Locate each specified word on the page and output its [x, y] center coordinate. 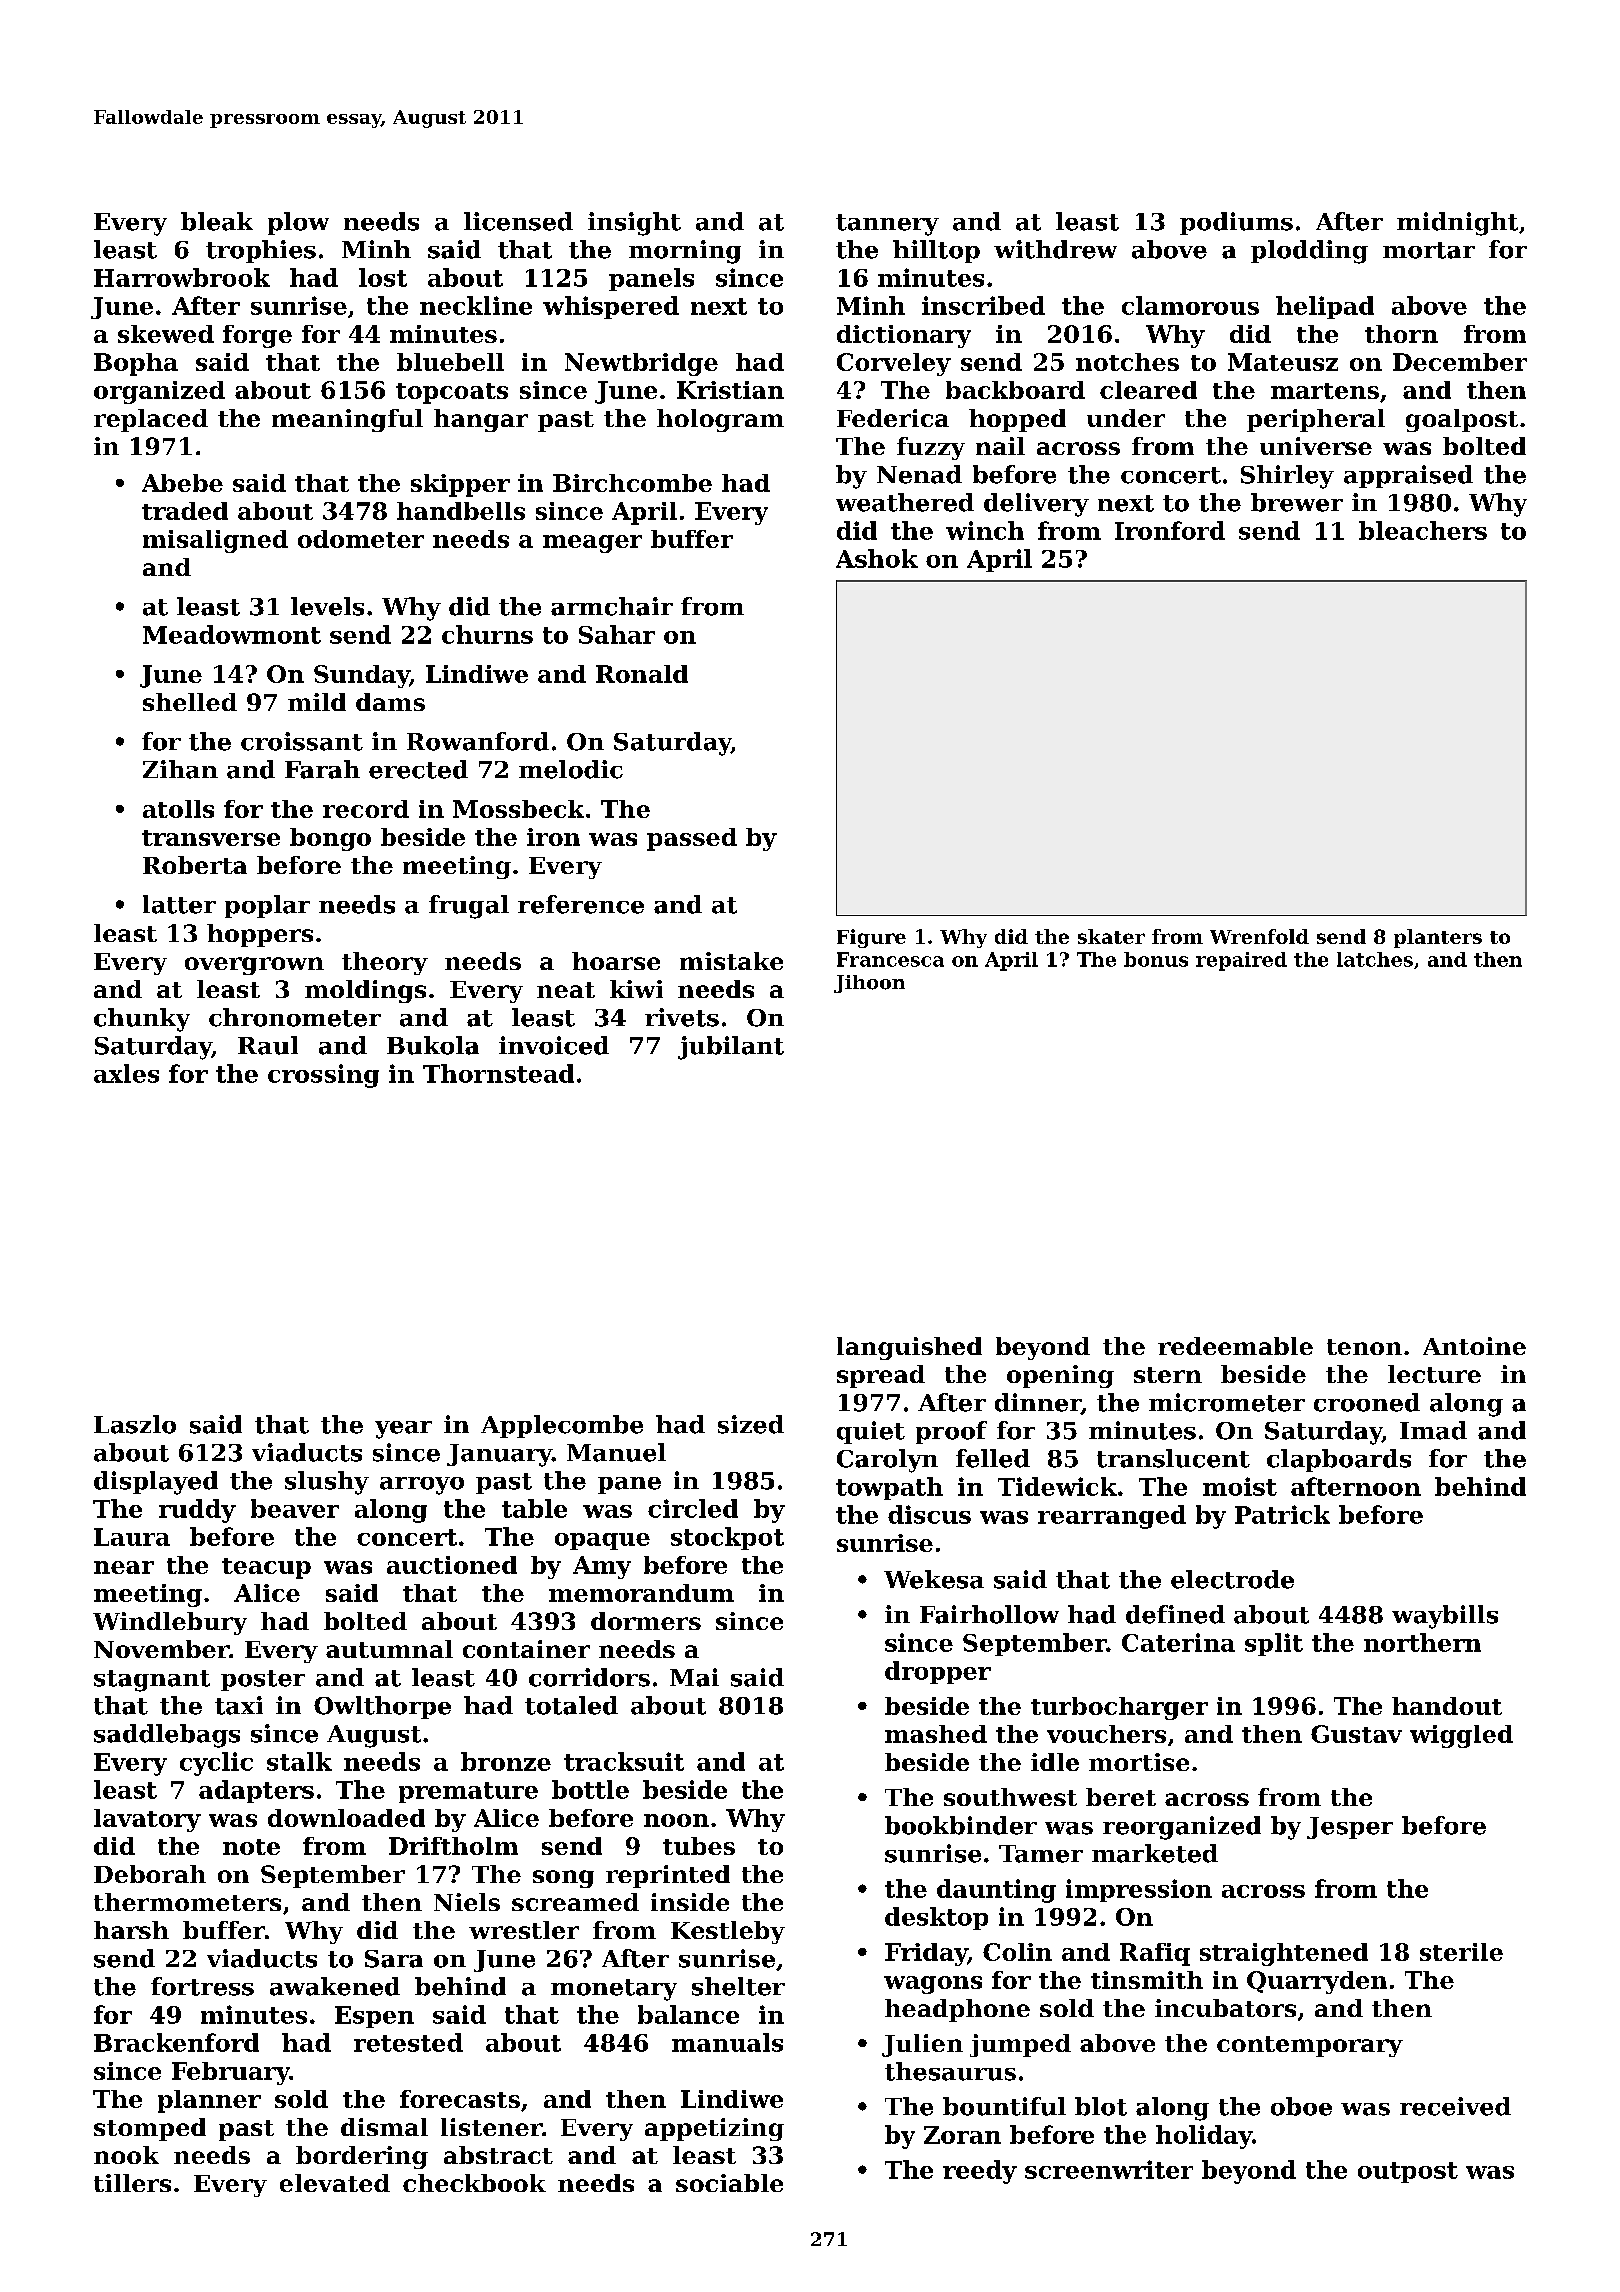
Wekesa [934, 1579]
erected [418, 769]
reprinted [668, 1876]
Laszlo [135, 1424]
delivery [1036, 505]
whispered [611, 307]
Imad [1433, 1430]
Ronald [642, 674]
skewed [166, 334]
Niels [467, 1902]
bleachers [1423, 530]
